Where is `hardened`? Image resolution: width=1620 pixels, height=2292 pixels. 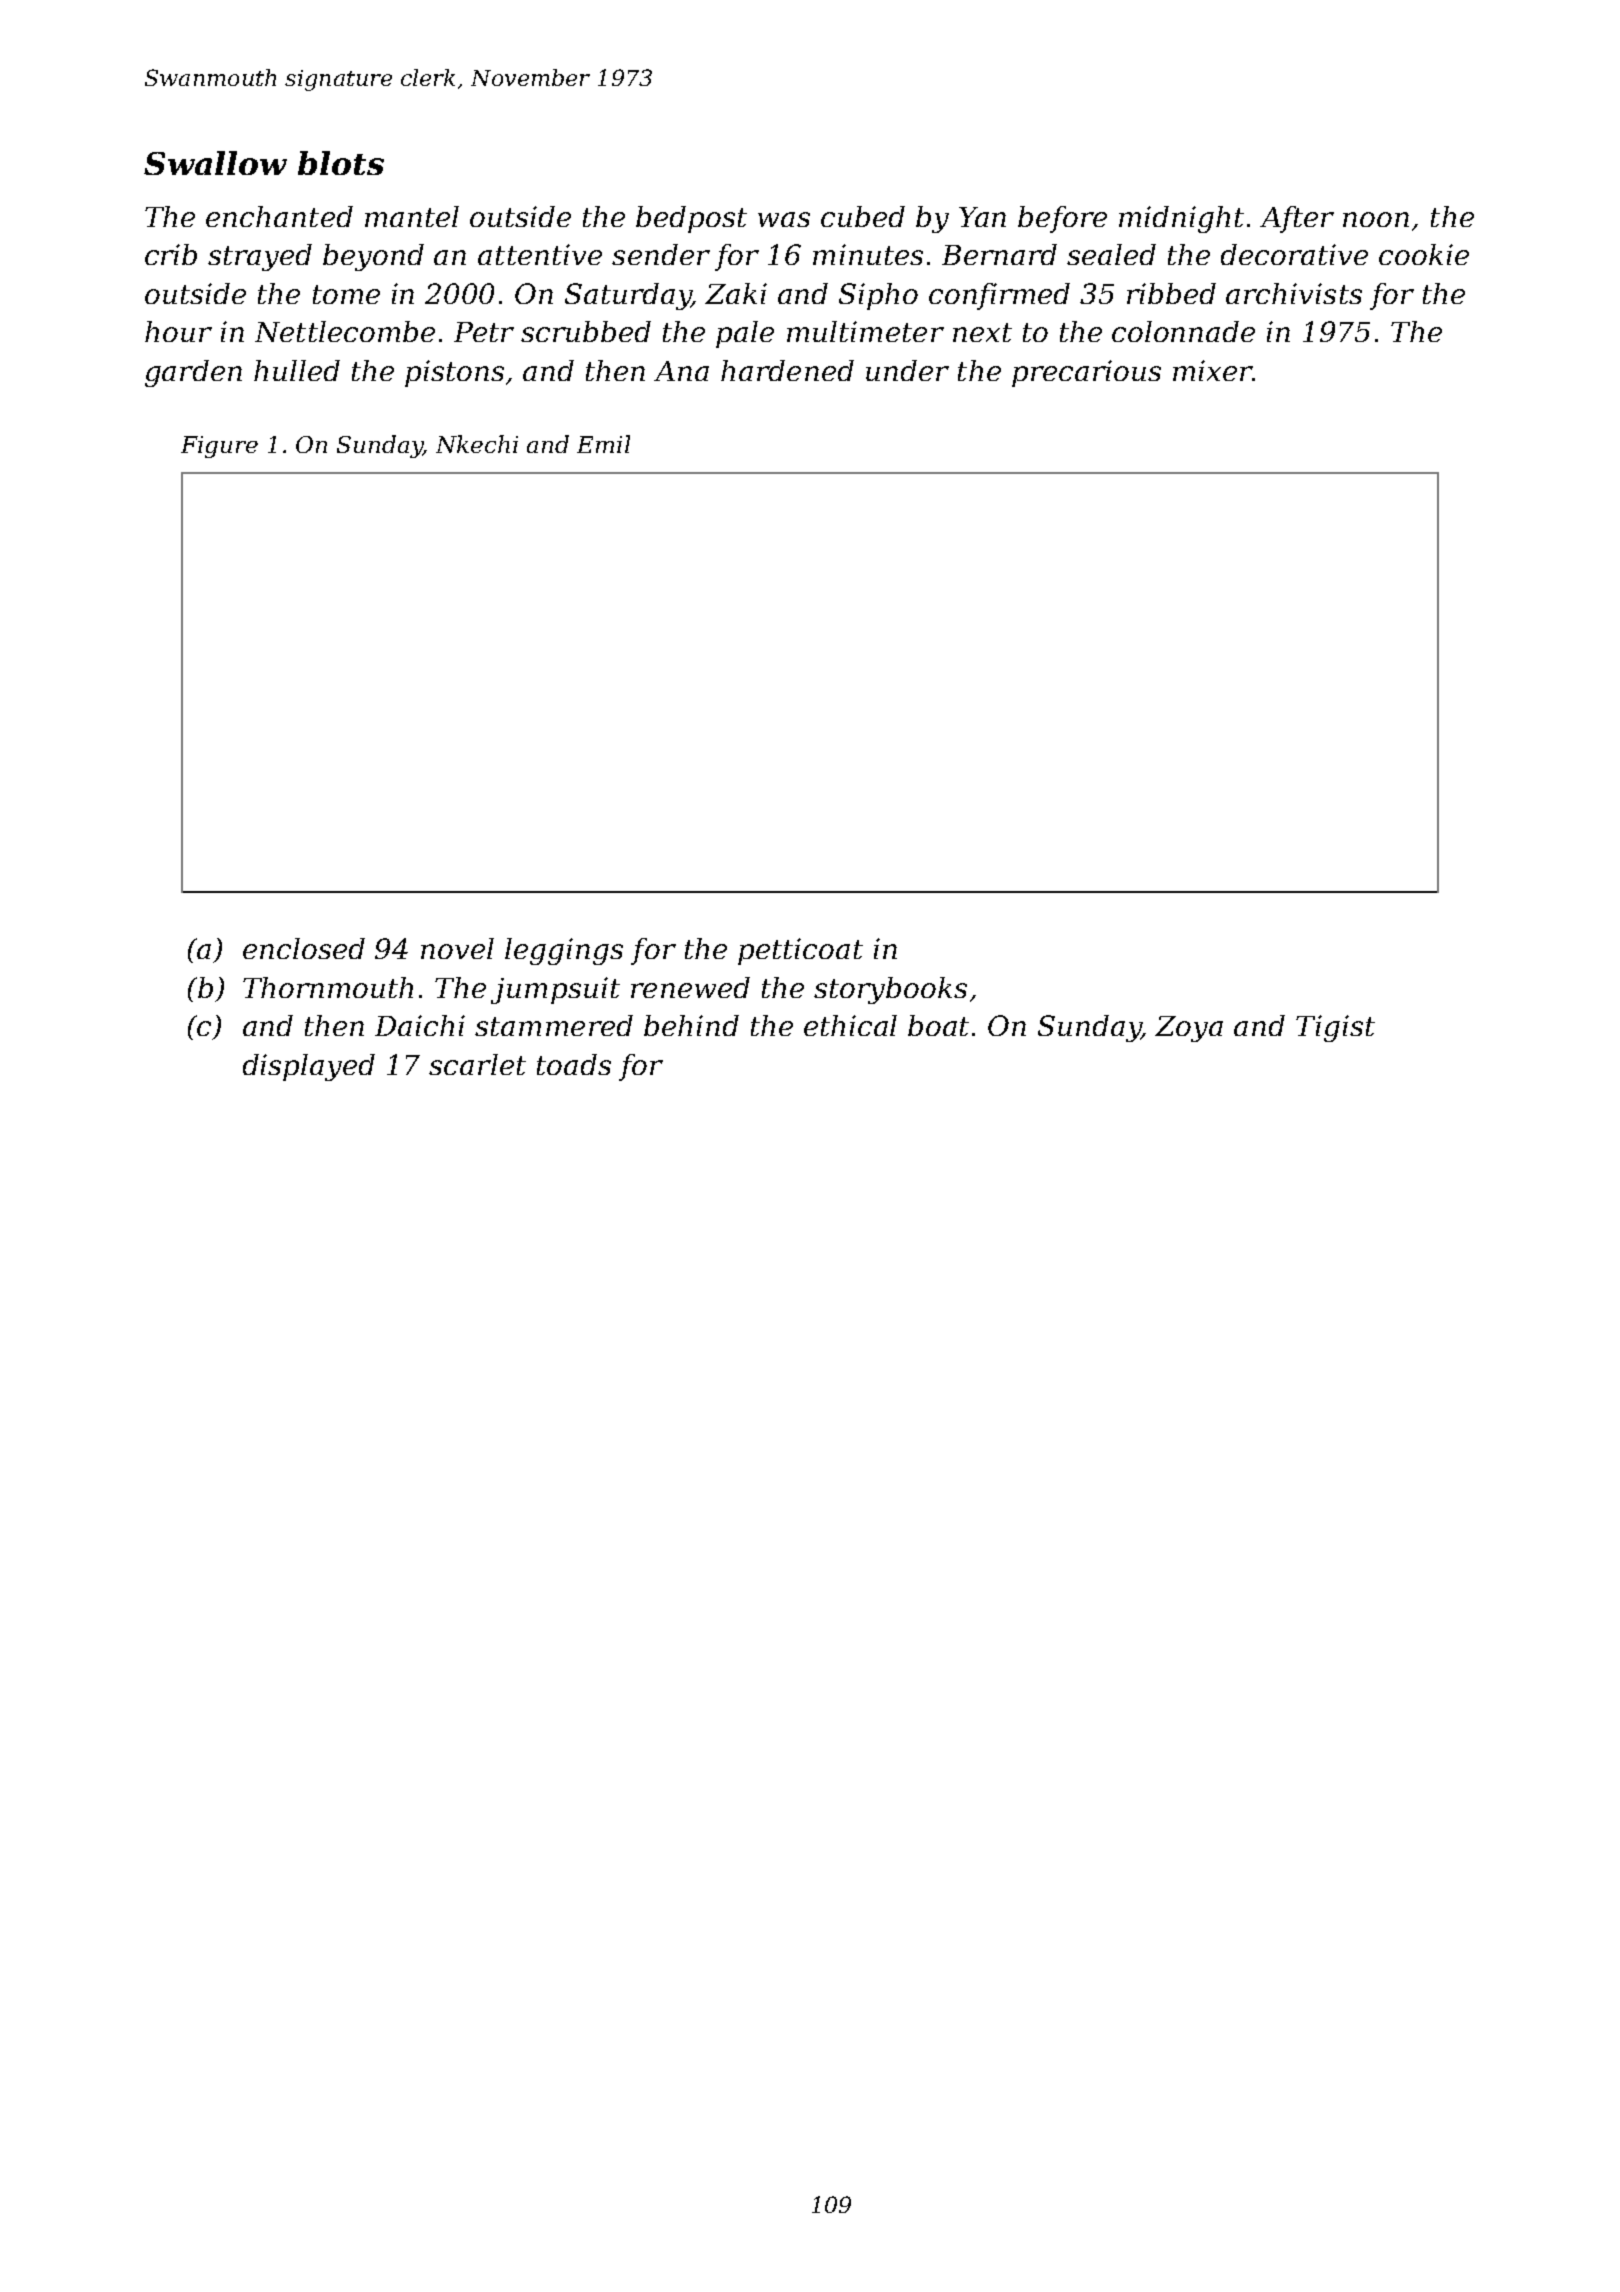
hardened is located at coordinates (787, 370).
